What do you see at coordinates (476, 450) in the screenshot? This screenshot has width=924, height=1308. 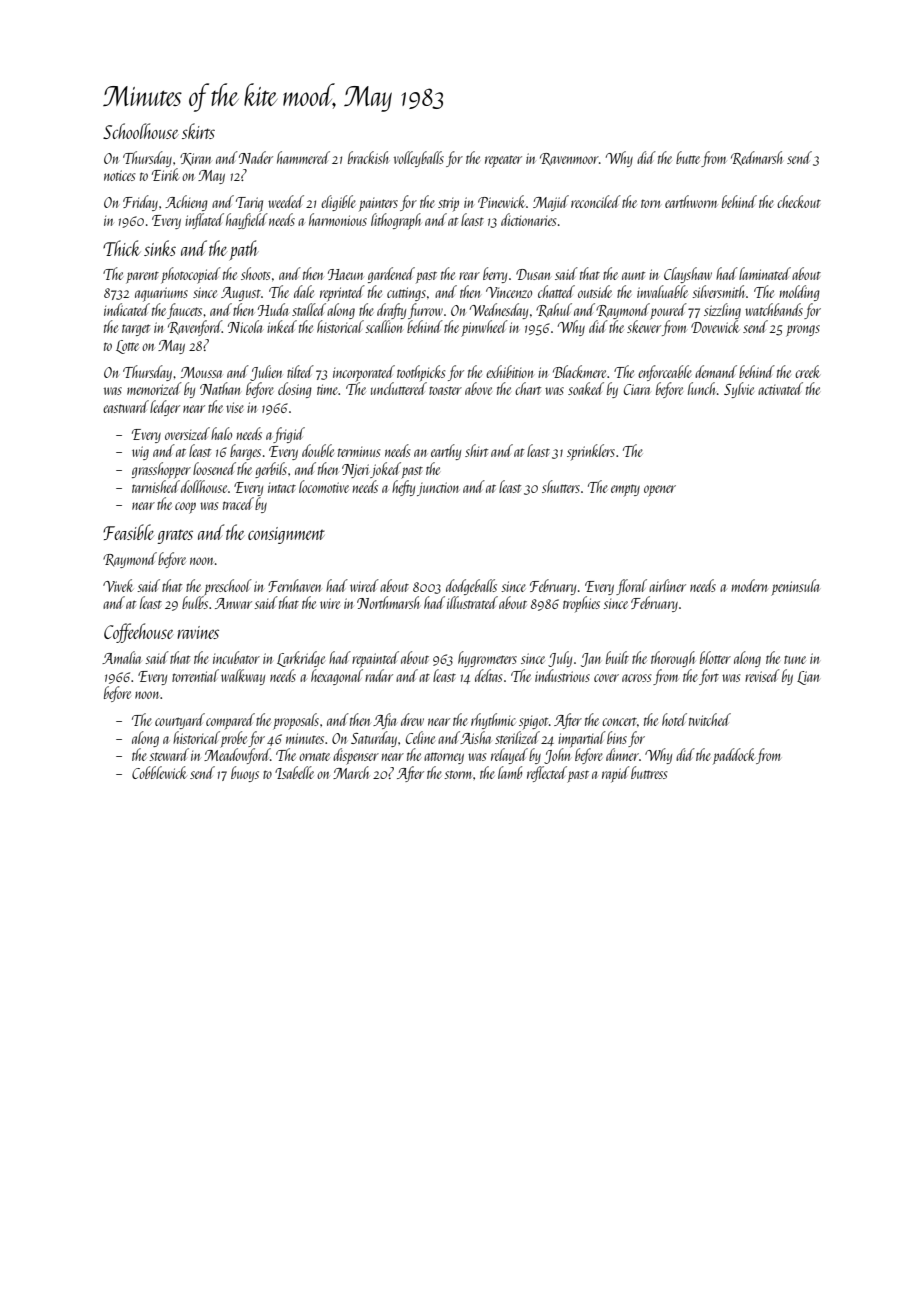 I see `shirt` at bounding box center [476, 450].
